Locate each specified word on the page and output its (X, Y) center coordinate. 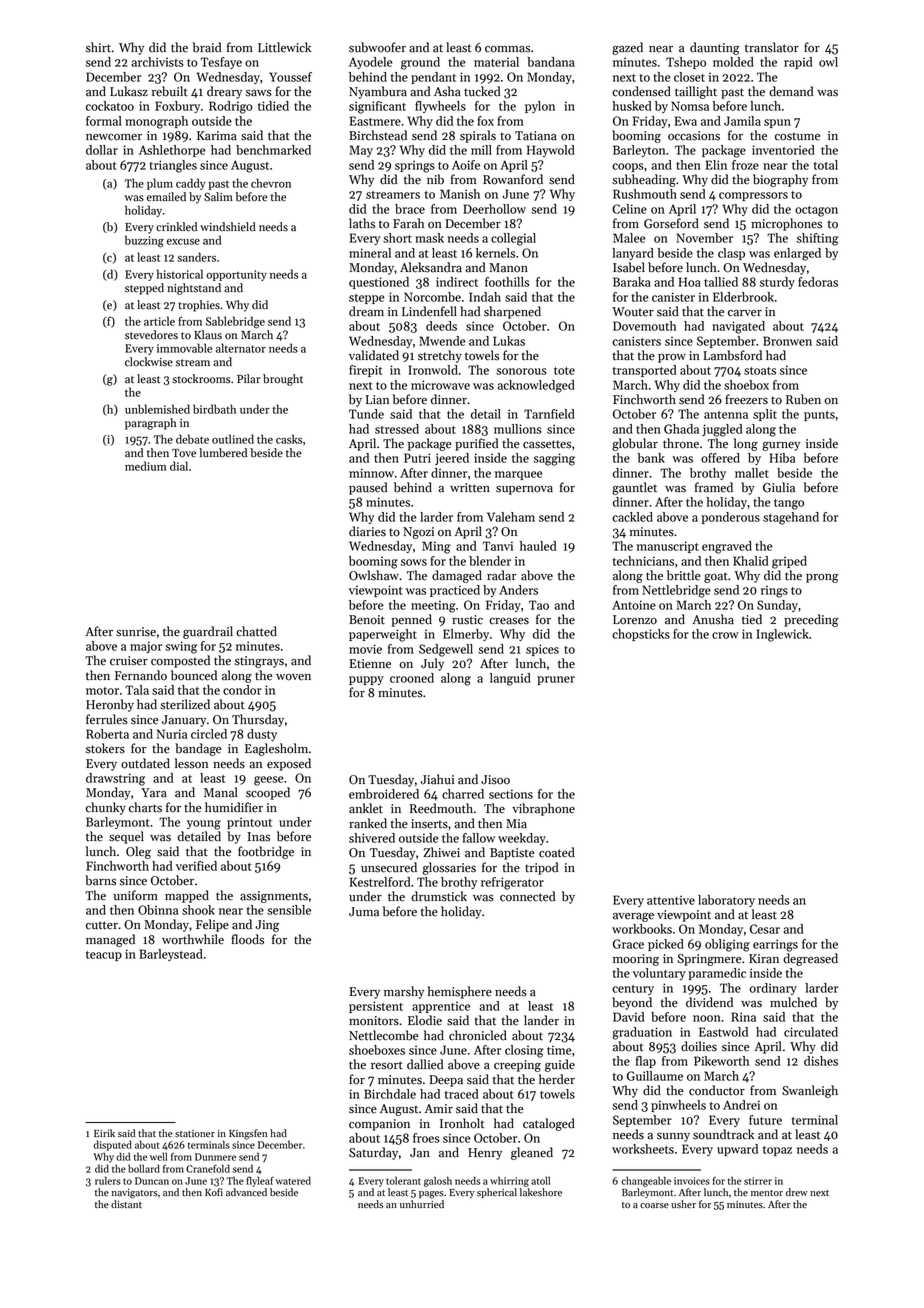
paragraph (150, 424)
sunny (673, 1137)
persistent (376, 1007)
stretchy (440, 356)
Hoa (690, 282)
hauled (538, 546)
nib (435, 179)
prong (822, 578)
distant (126, 1204)
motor (102, 691)
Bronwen (787, 341)
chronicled (478, 1035)
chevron (271, 183)
